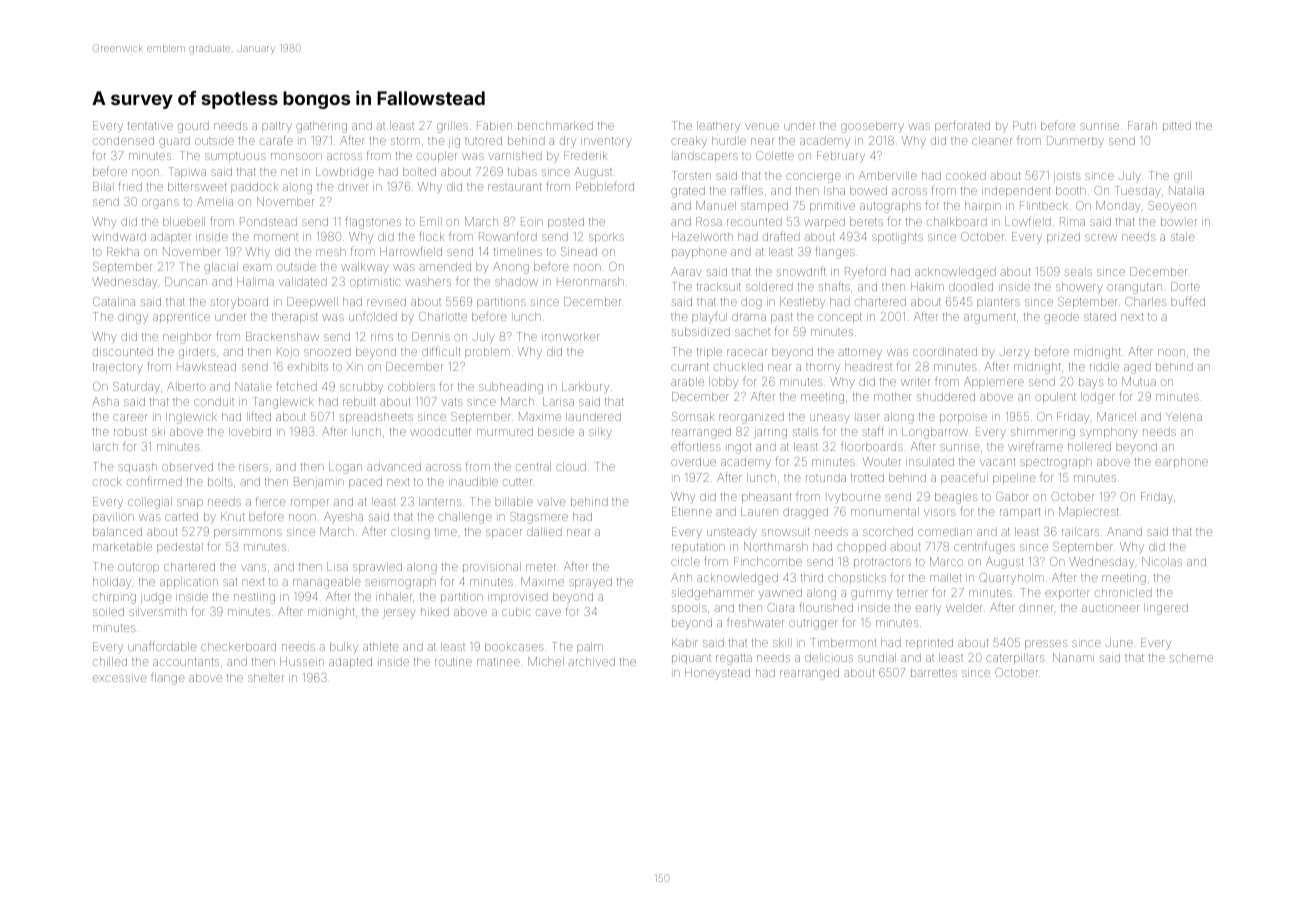  Describe the element at coordinates (119, 236) in the image. I see `windward` at that location.
